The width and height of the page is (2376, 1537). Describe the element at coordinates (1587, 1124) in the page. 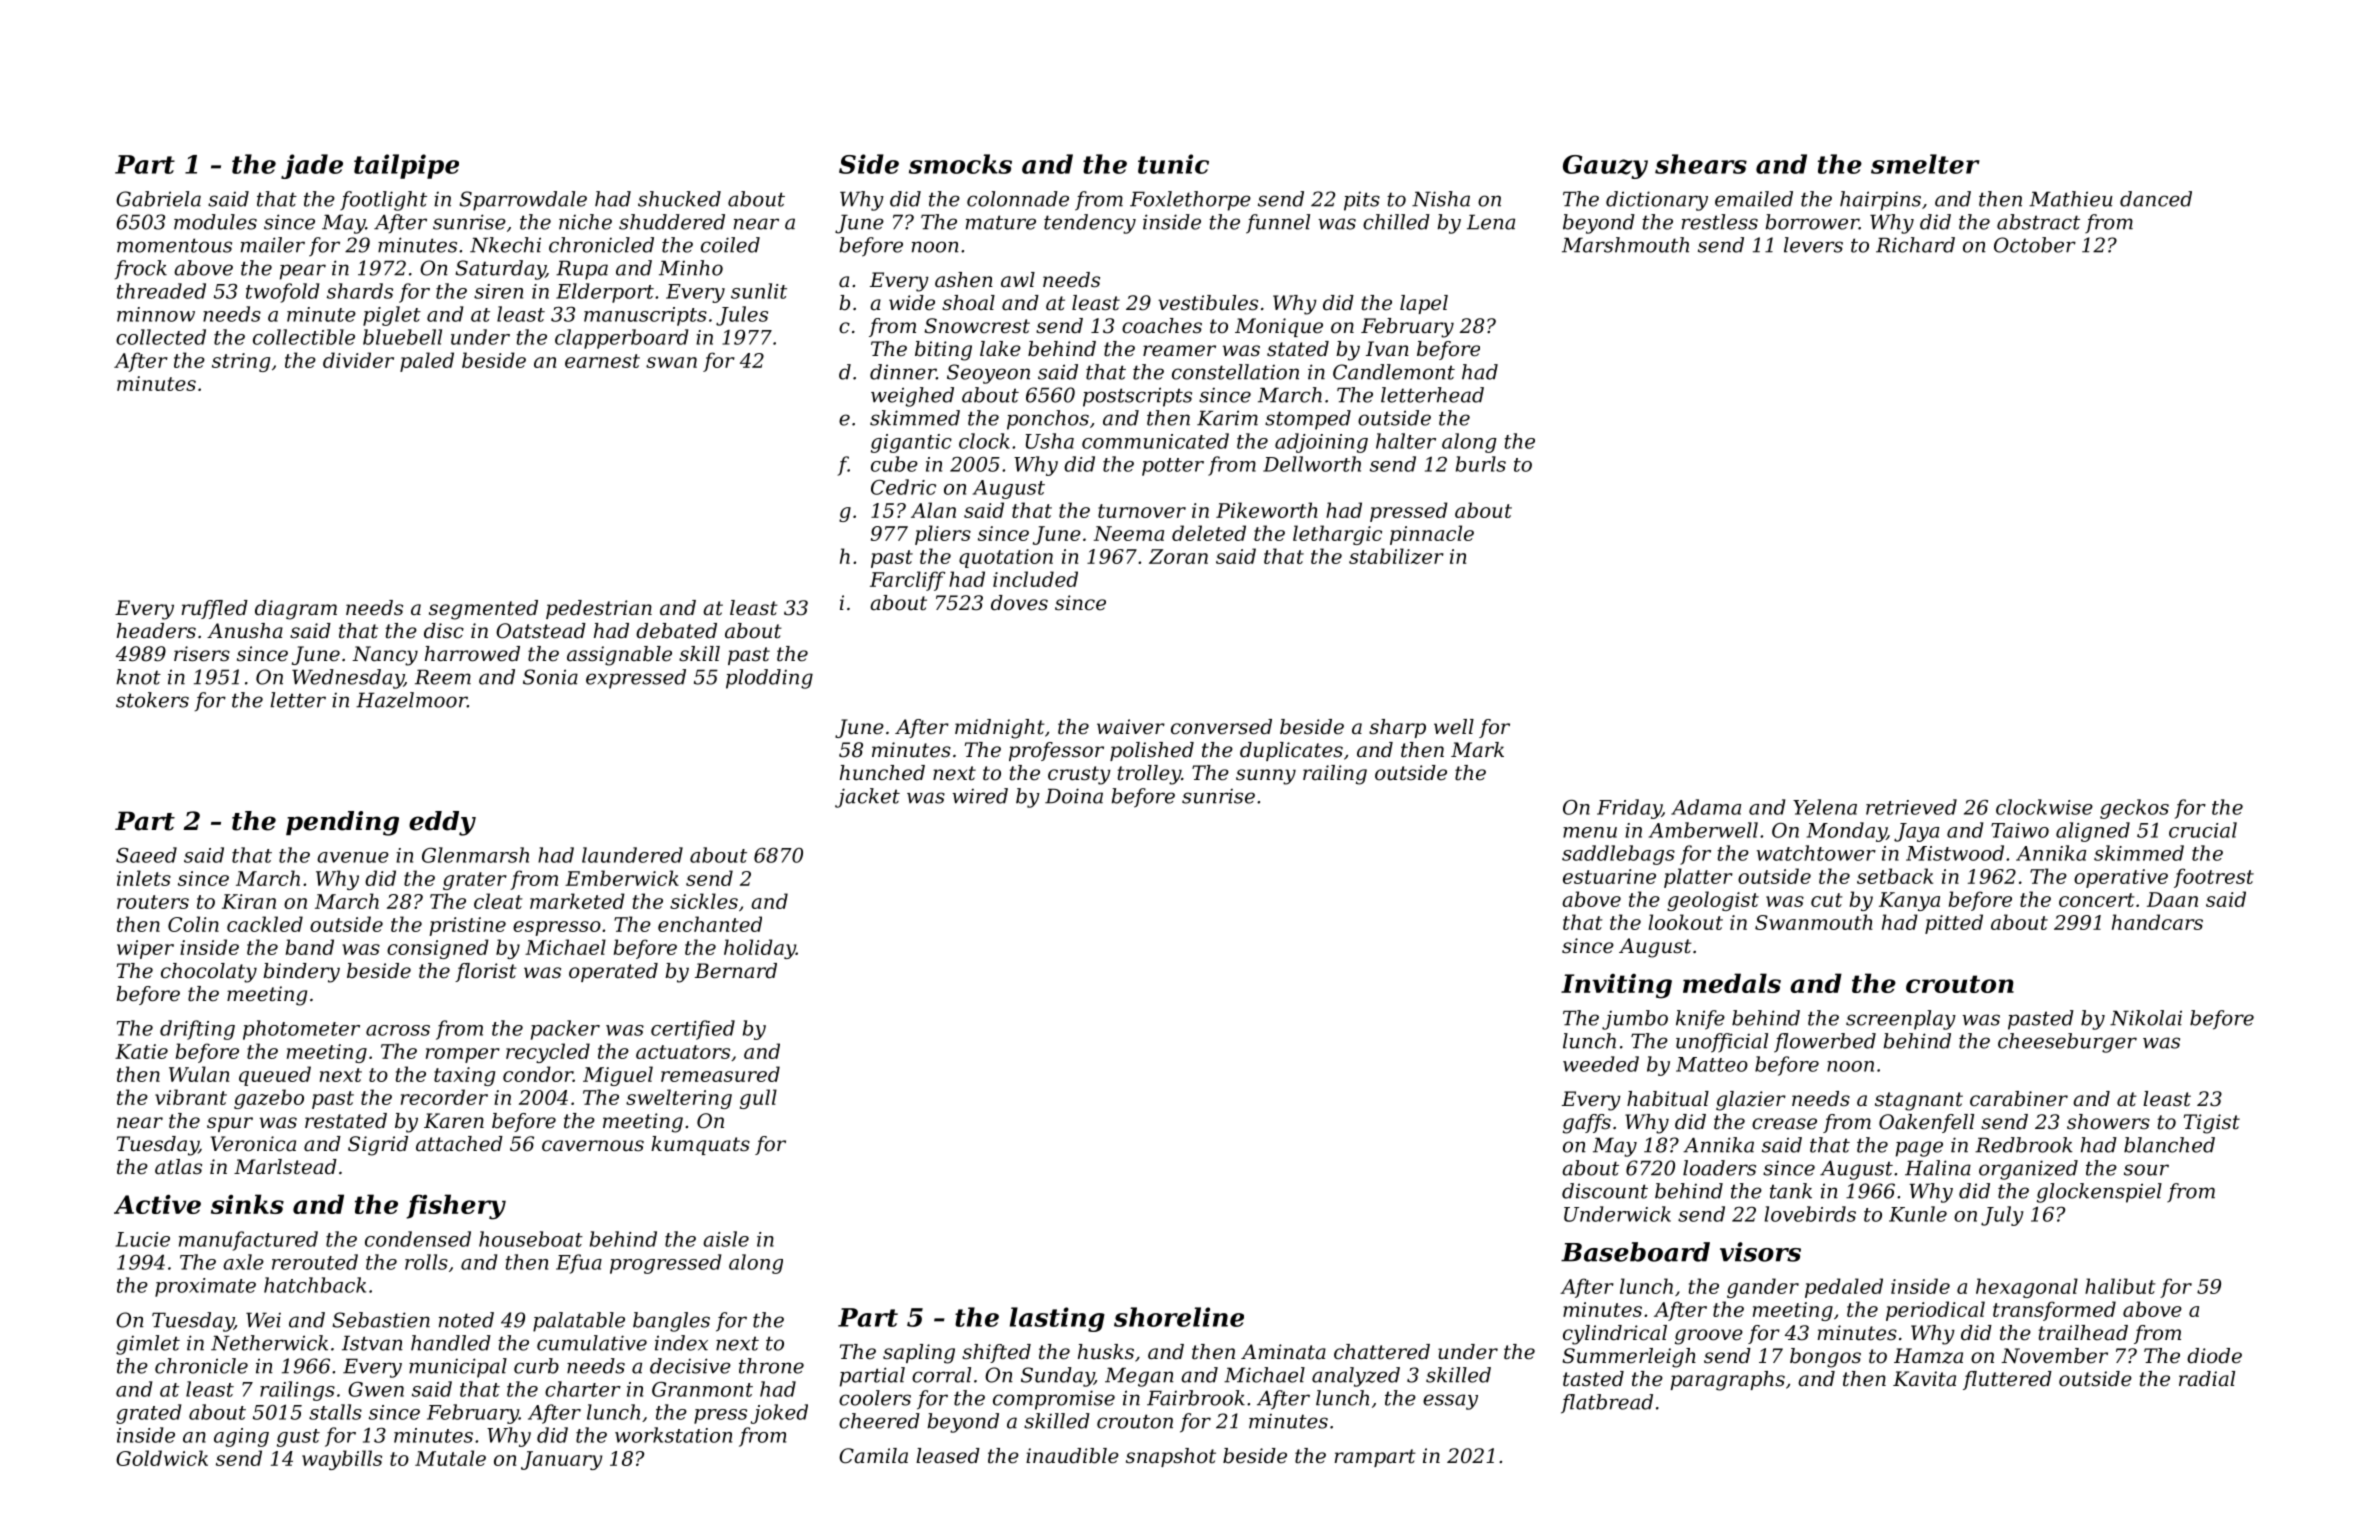

I see `gaffs` at that location.
